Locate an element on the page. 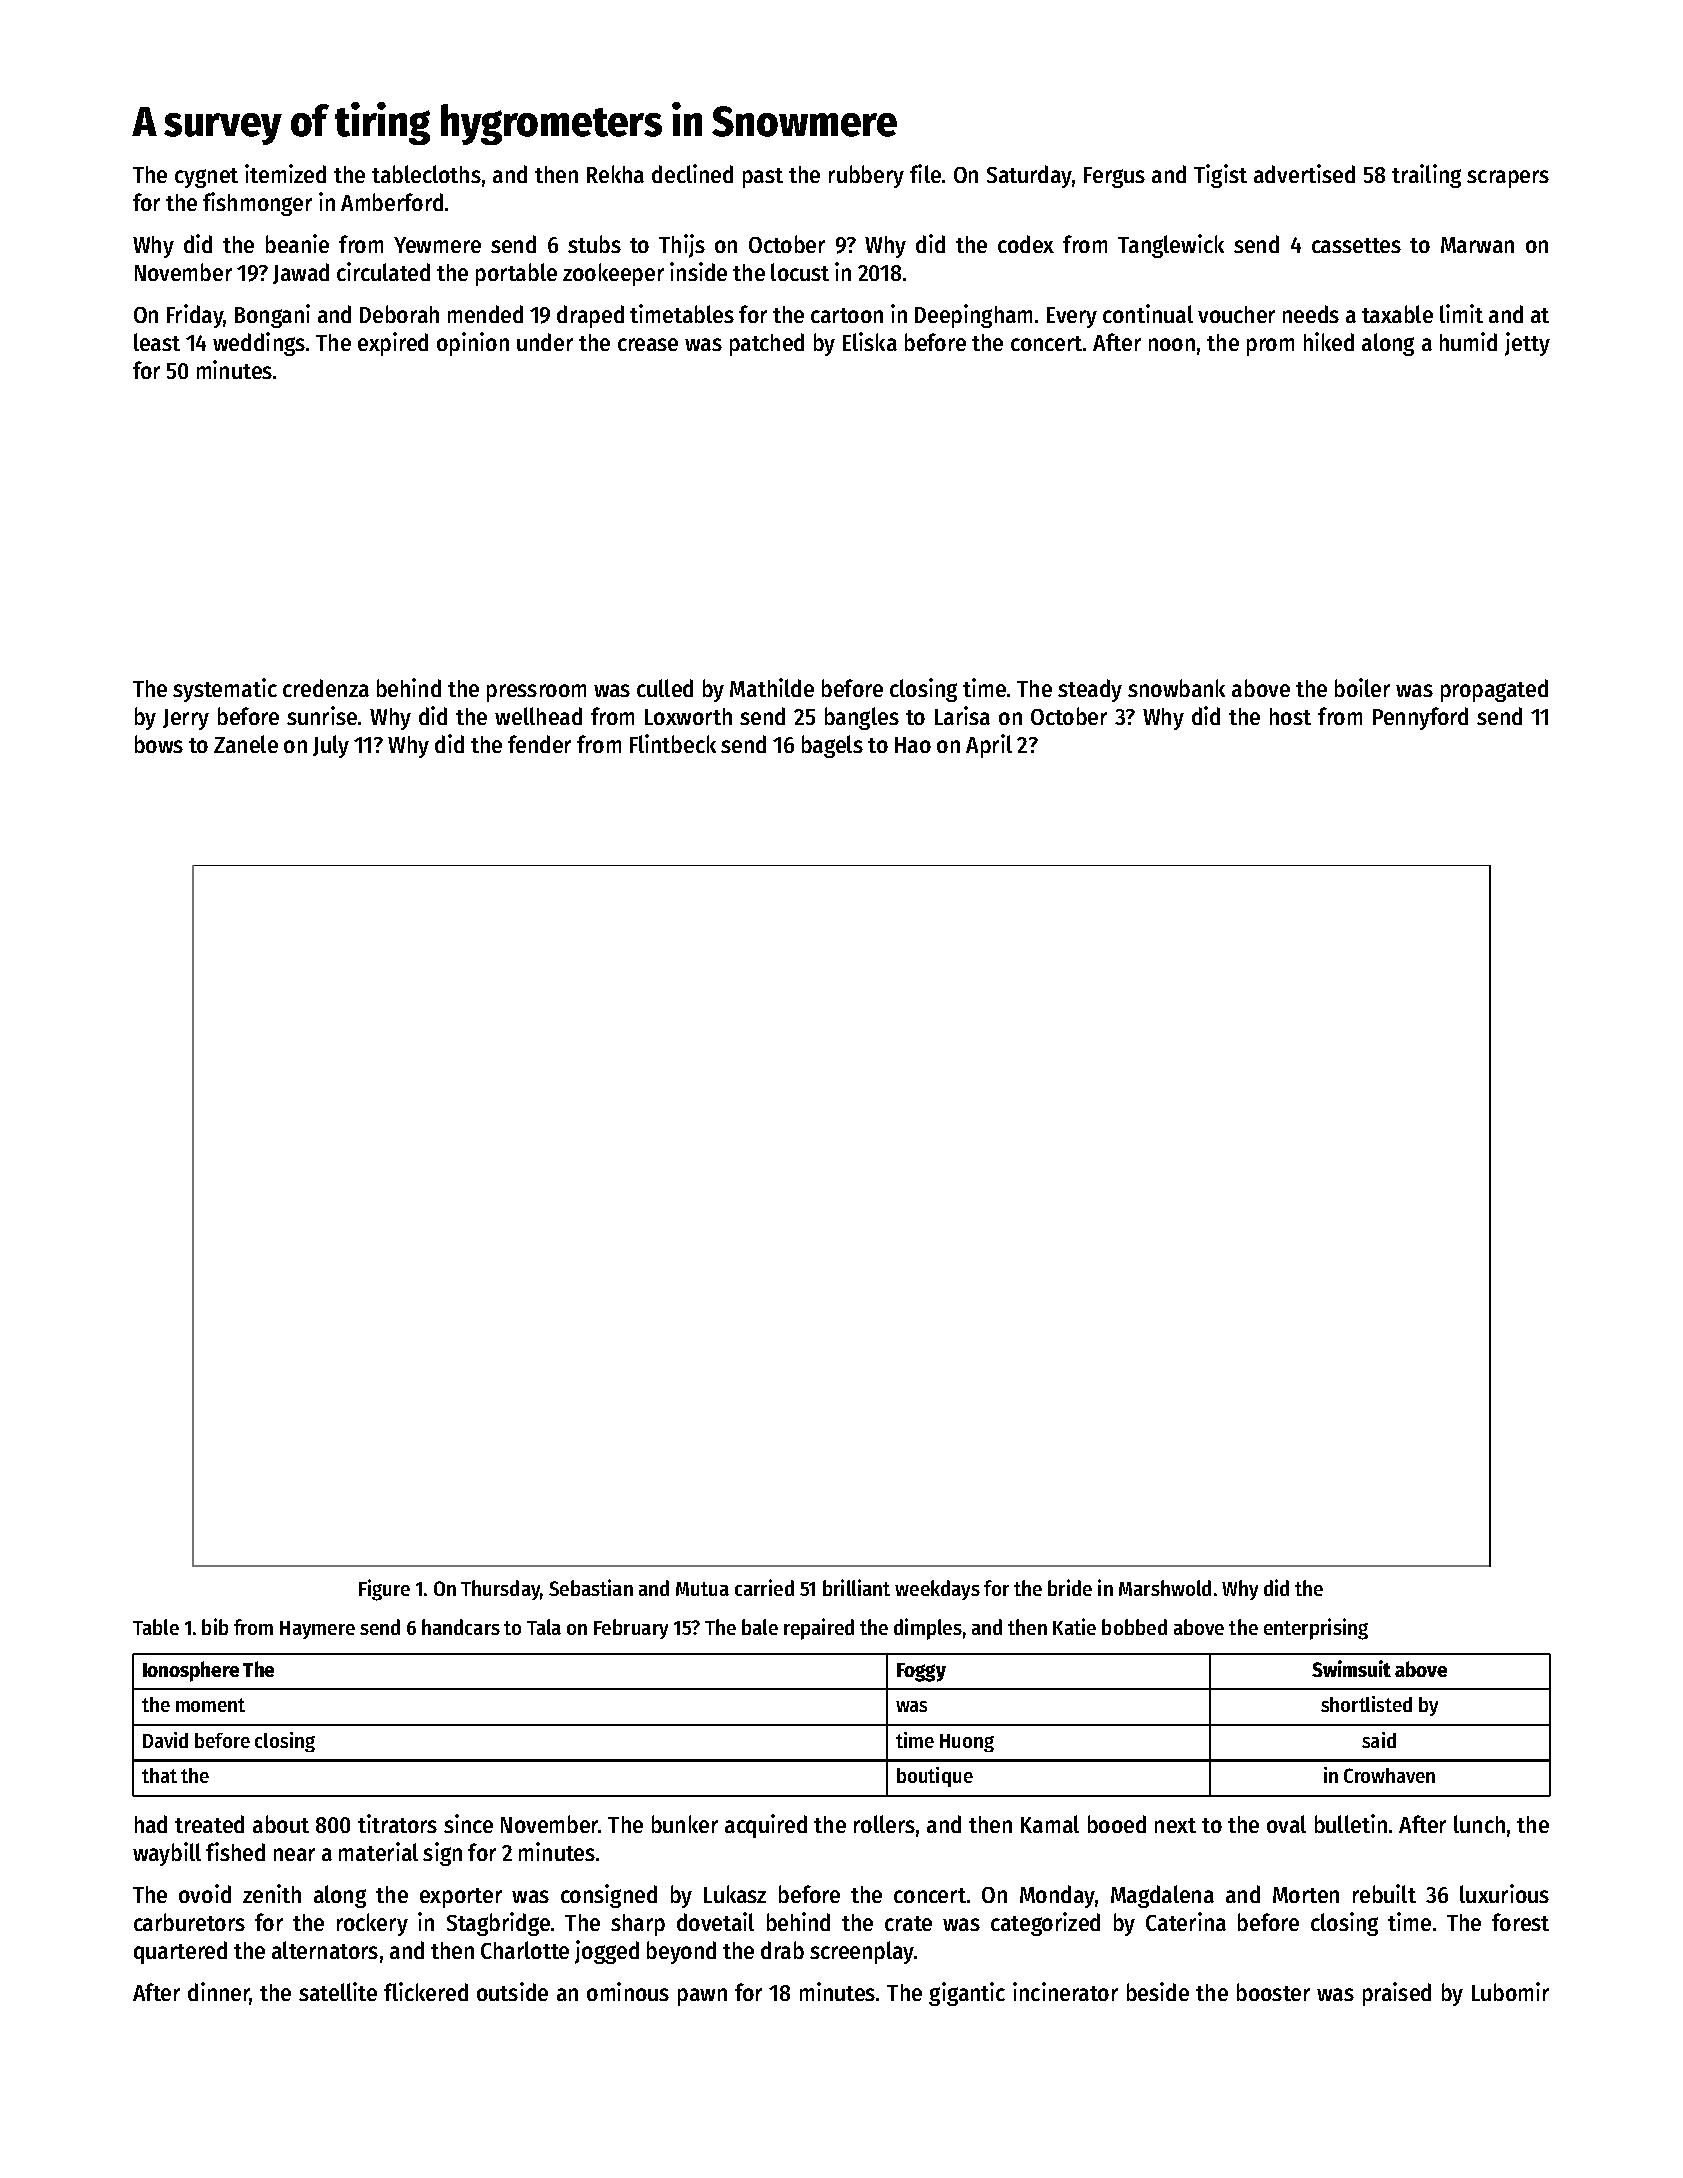  least is located at coordinates (157, 342).
